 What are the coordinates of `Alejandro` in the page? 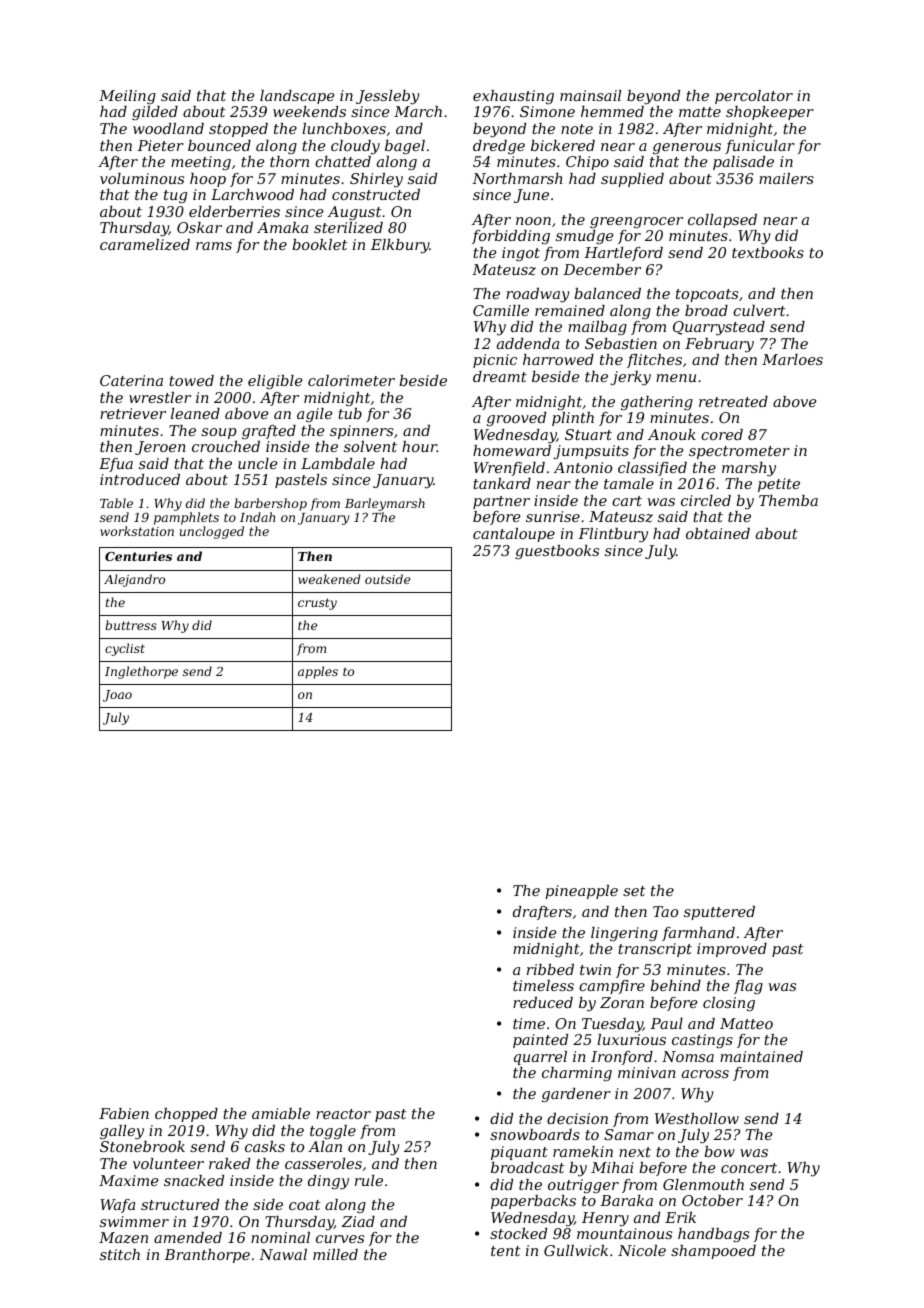 It's located at (134, 580).
